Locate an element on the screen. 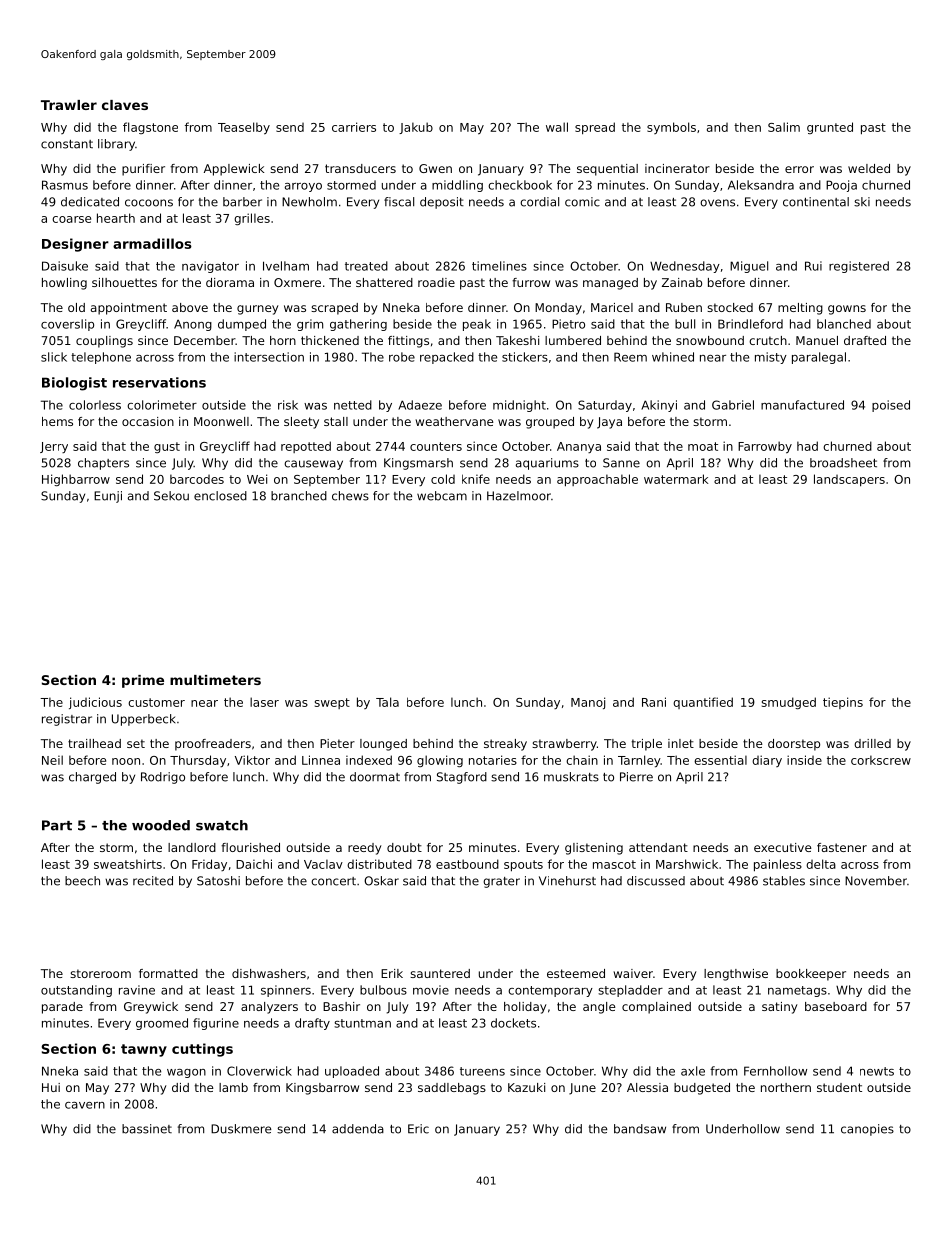 This screenshot has width=952, height=1233. fiscal is located at coordinates (399, 202).
